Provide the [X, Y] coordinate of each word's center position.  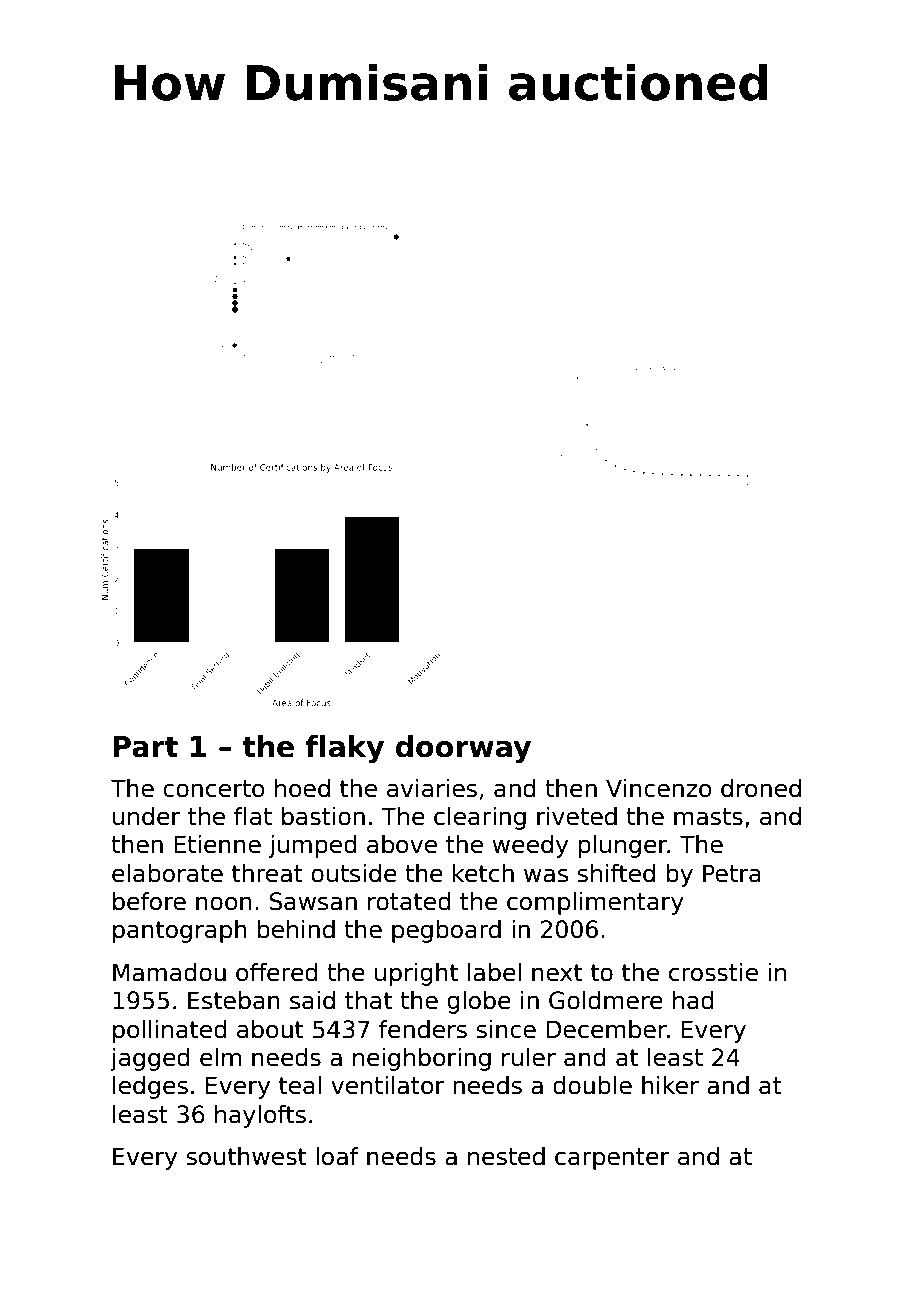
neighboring [422, 1059]
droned [761, 788]
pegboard [446, 931]
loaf [337, 1156]
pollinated [170, 1031]
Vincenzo [658, 788]
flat [253, 816]
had [693, 1000]
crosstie [713, 972]
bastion [323, 816]
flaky [345, 749]
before [149, 901]
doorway [463, 749]
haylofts [260, 1116]
